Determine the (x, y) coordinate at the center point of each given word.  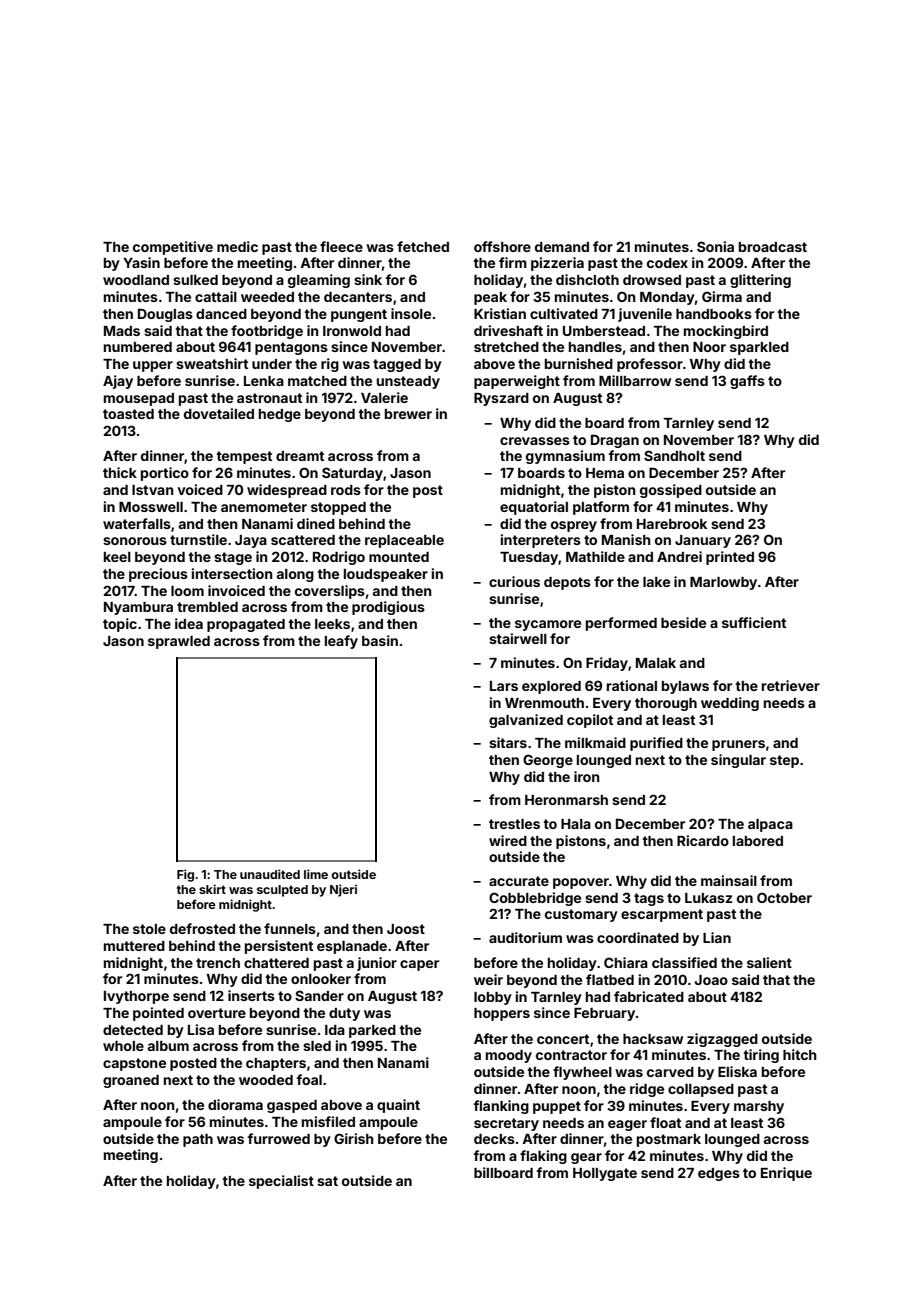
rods (346, 490)
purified (656, 744)
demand (562, 247)
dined (316, 523)
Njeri (343, 890)
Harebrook (672, 524)
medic (237, 246)
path (198, 1140)
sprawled (179, 642)
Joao (711, 980)
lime (316, 874)
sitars (508, 742)
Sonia (715, 246)
